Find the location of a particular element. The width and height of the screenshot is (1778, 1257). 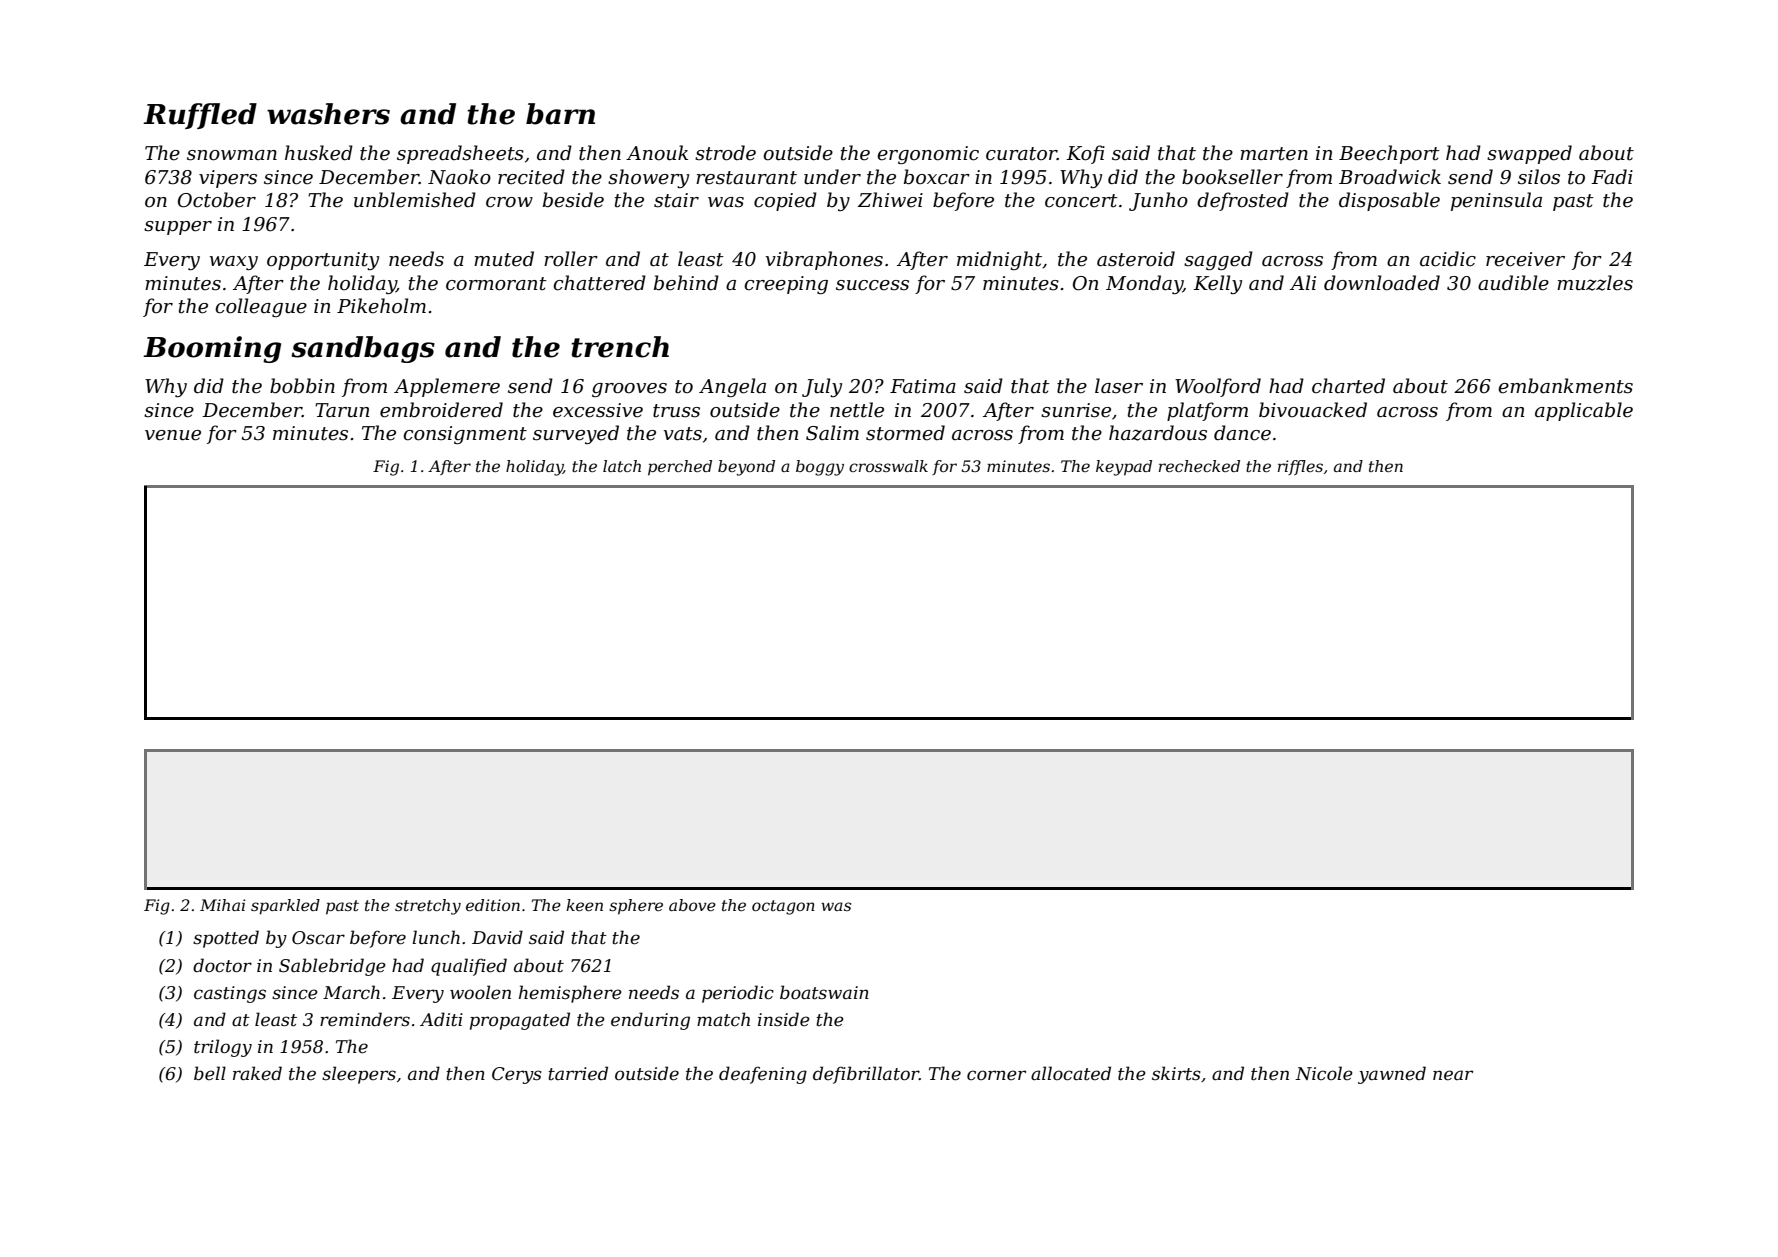

deafening is located at coordinates (763, 1075).
